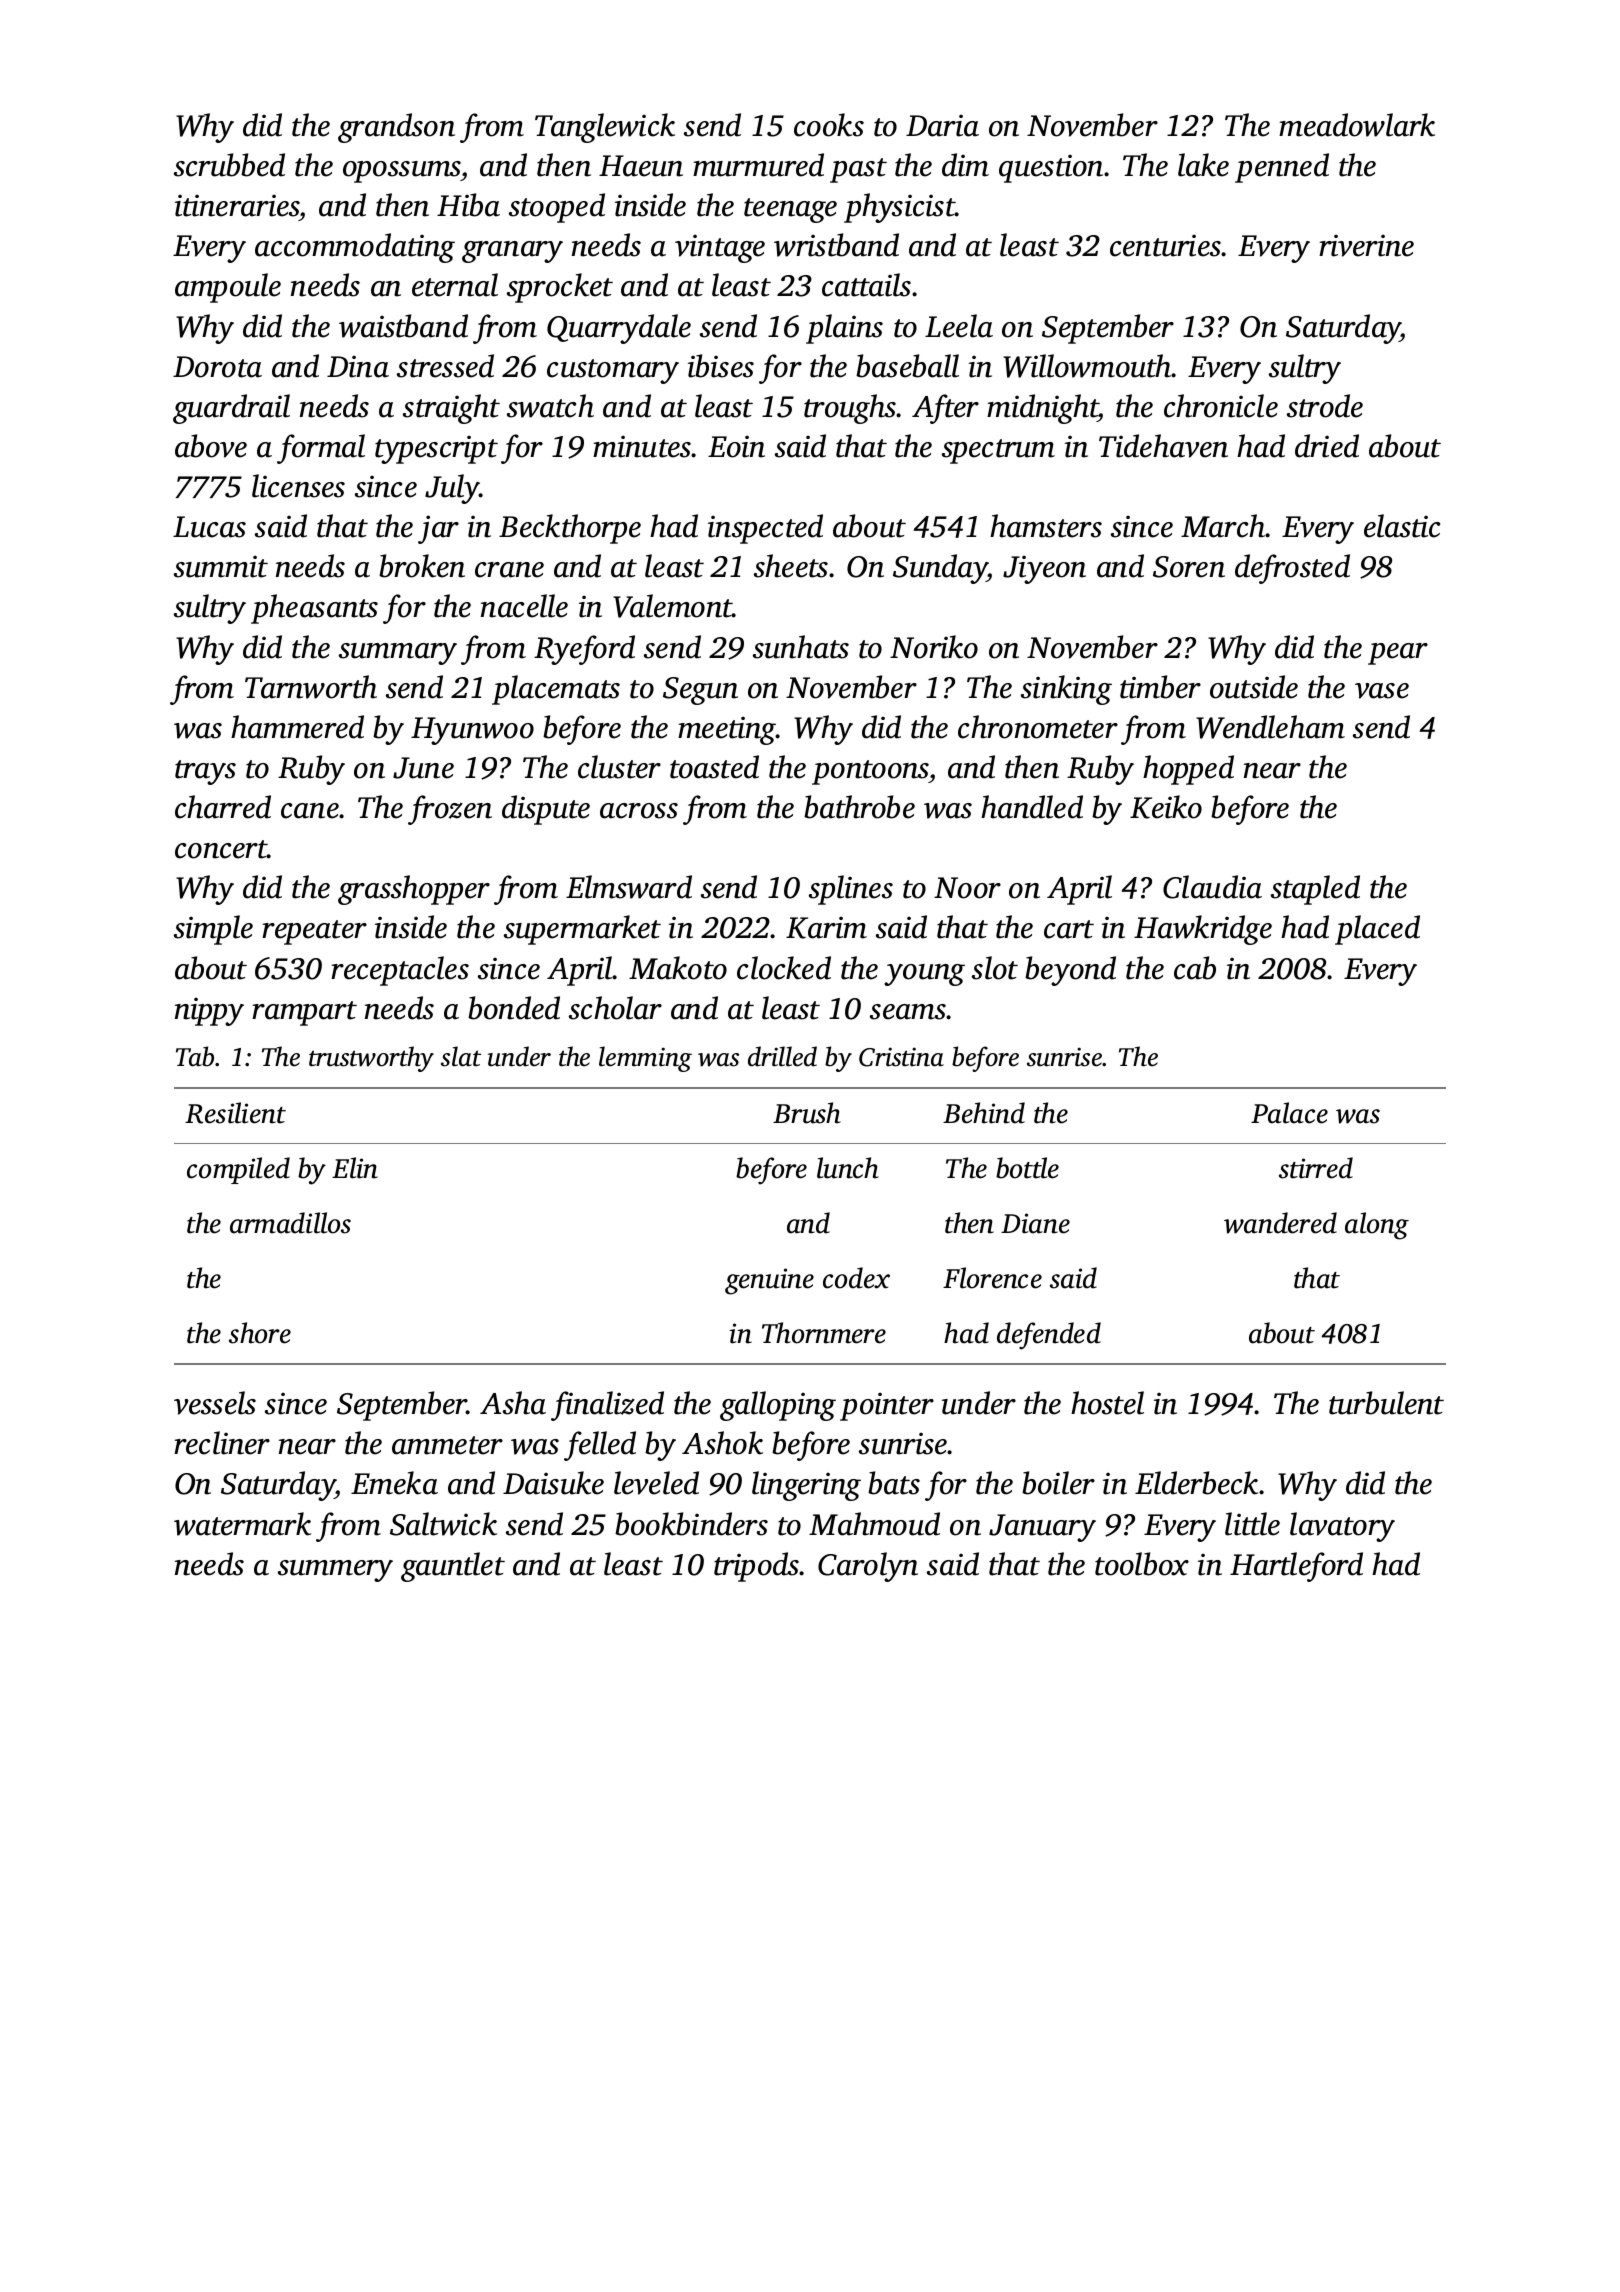 Image resolution: width=1620 pixels, height=2292 pixels. Describe the element at coordinates (221, 849) in the image. I see `concert` at that location.
